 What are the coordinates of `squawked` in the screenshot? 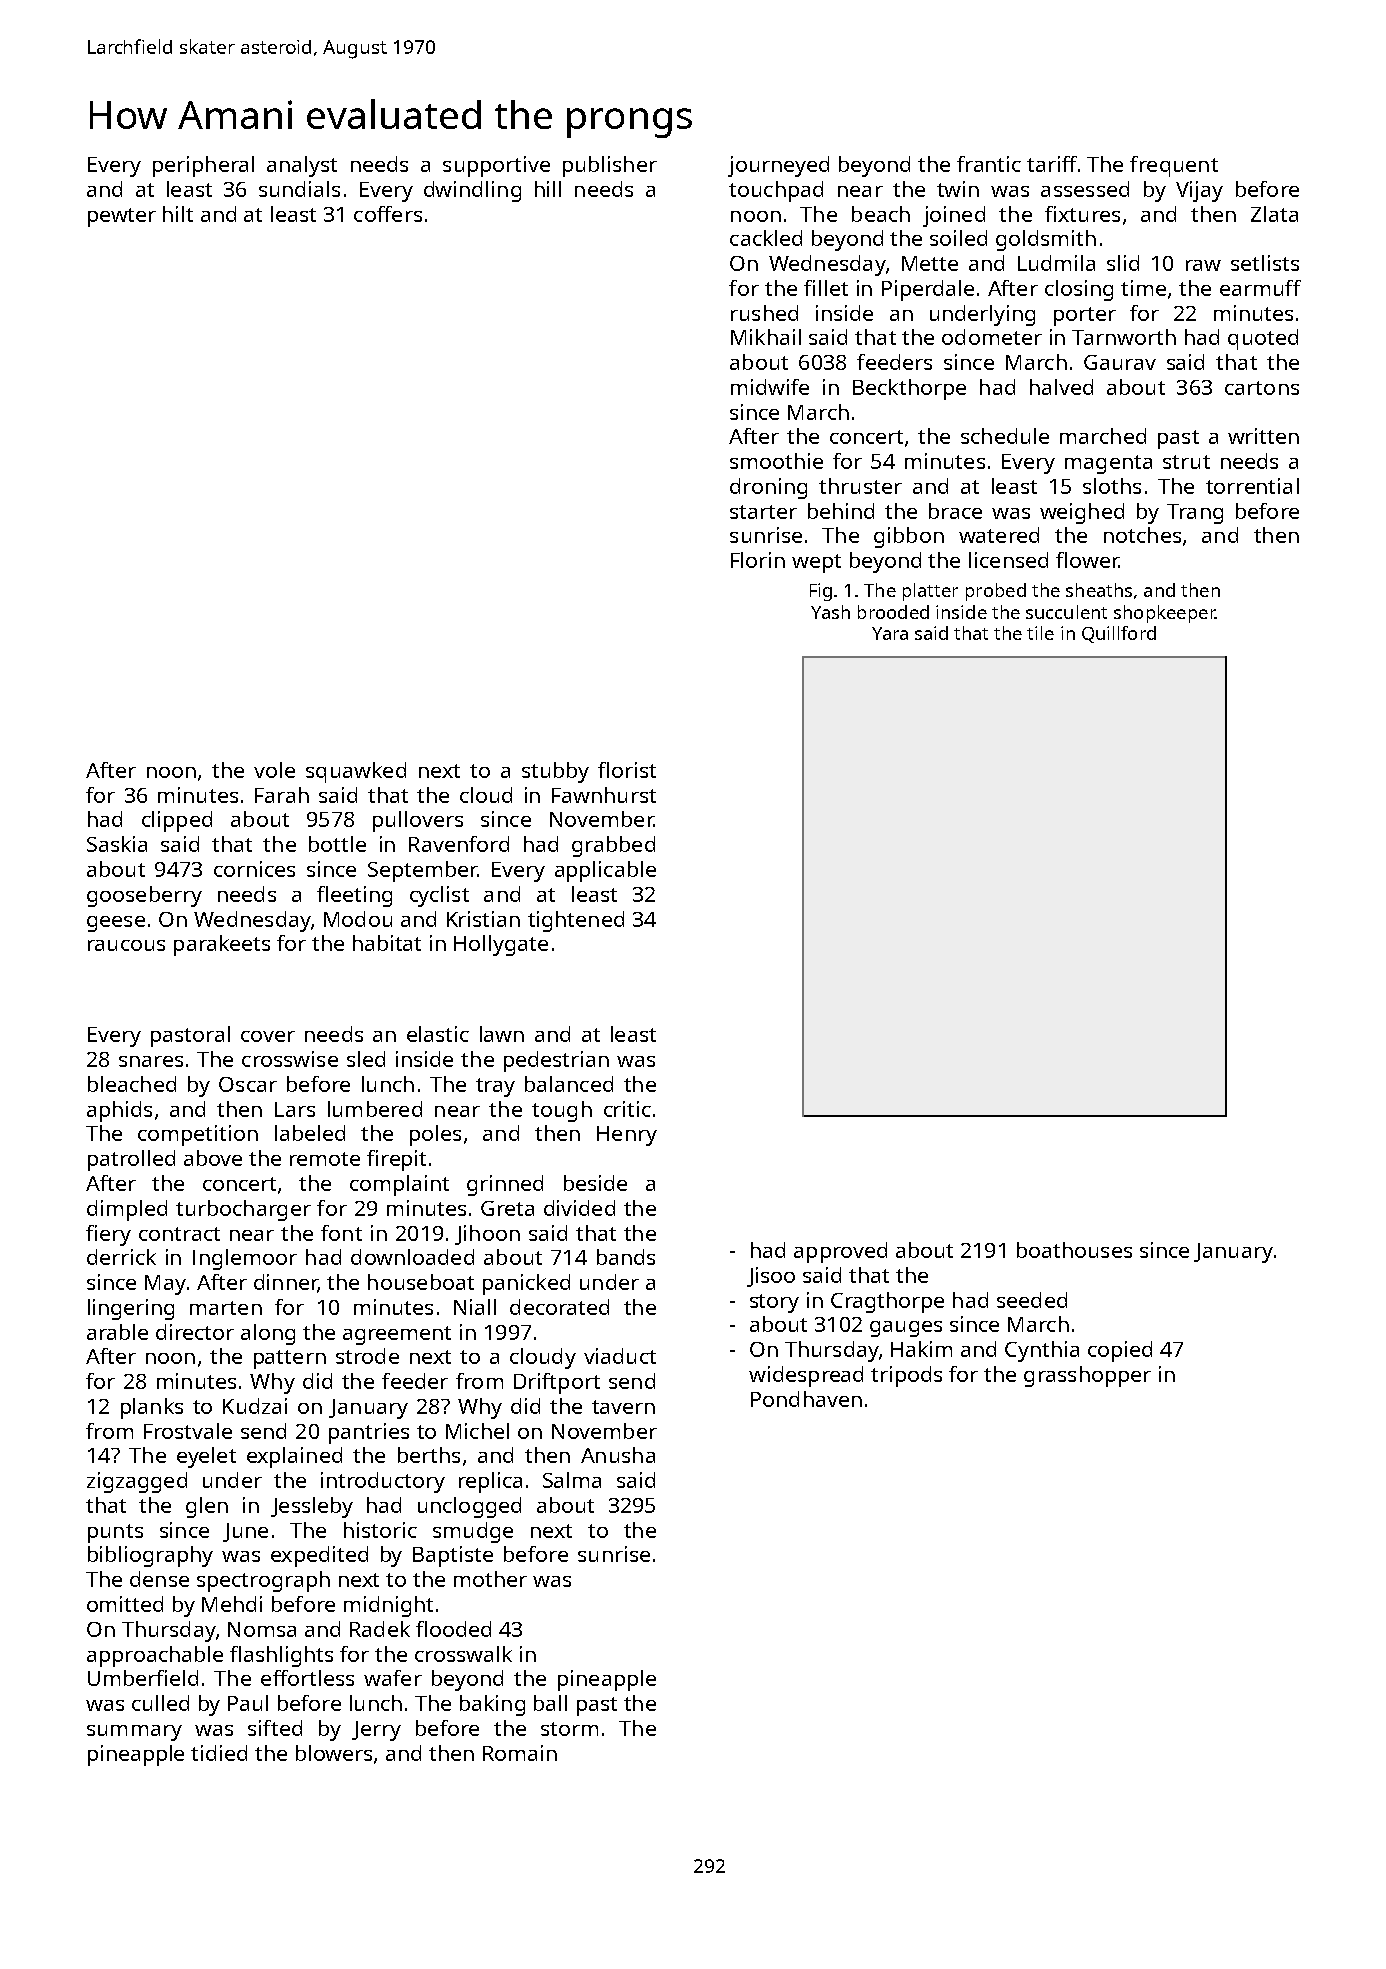 It's located at (356, 772).
